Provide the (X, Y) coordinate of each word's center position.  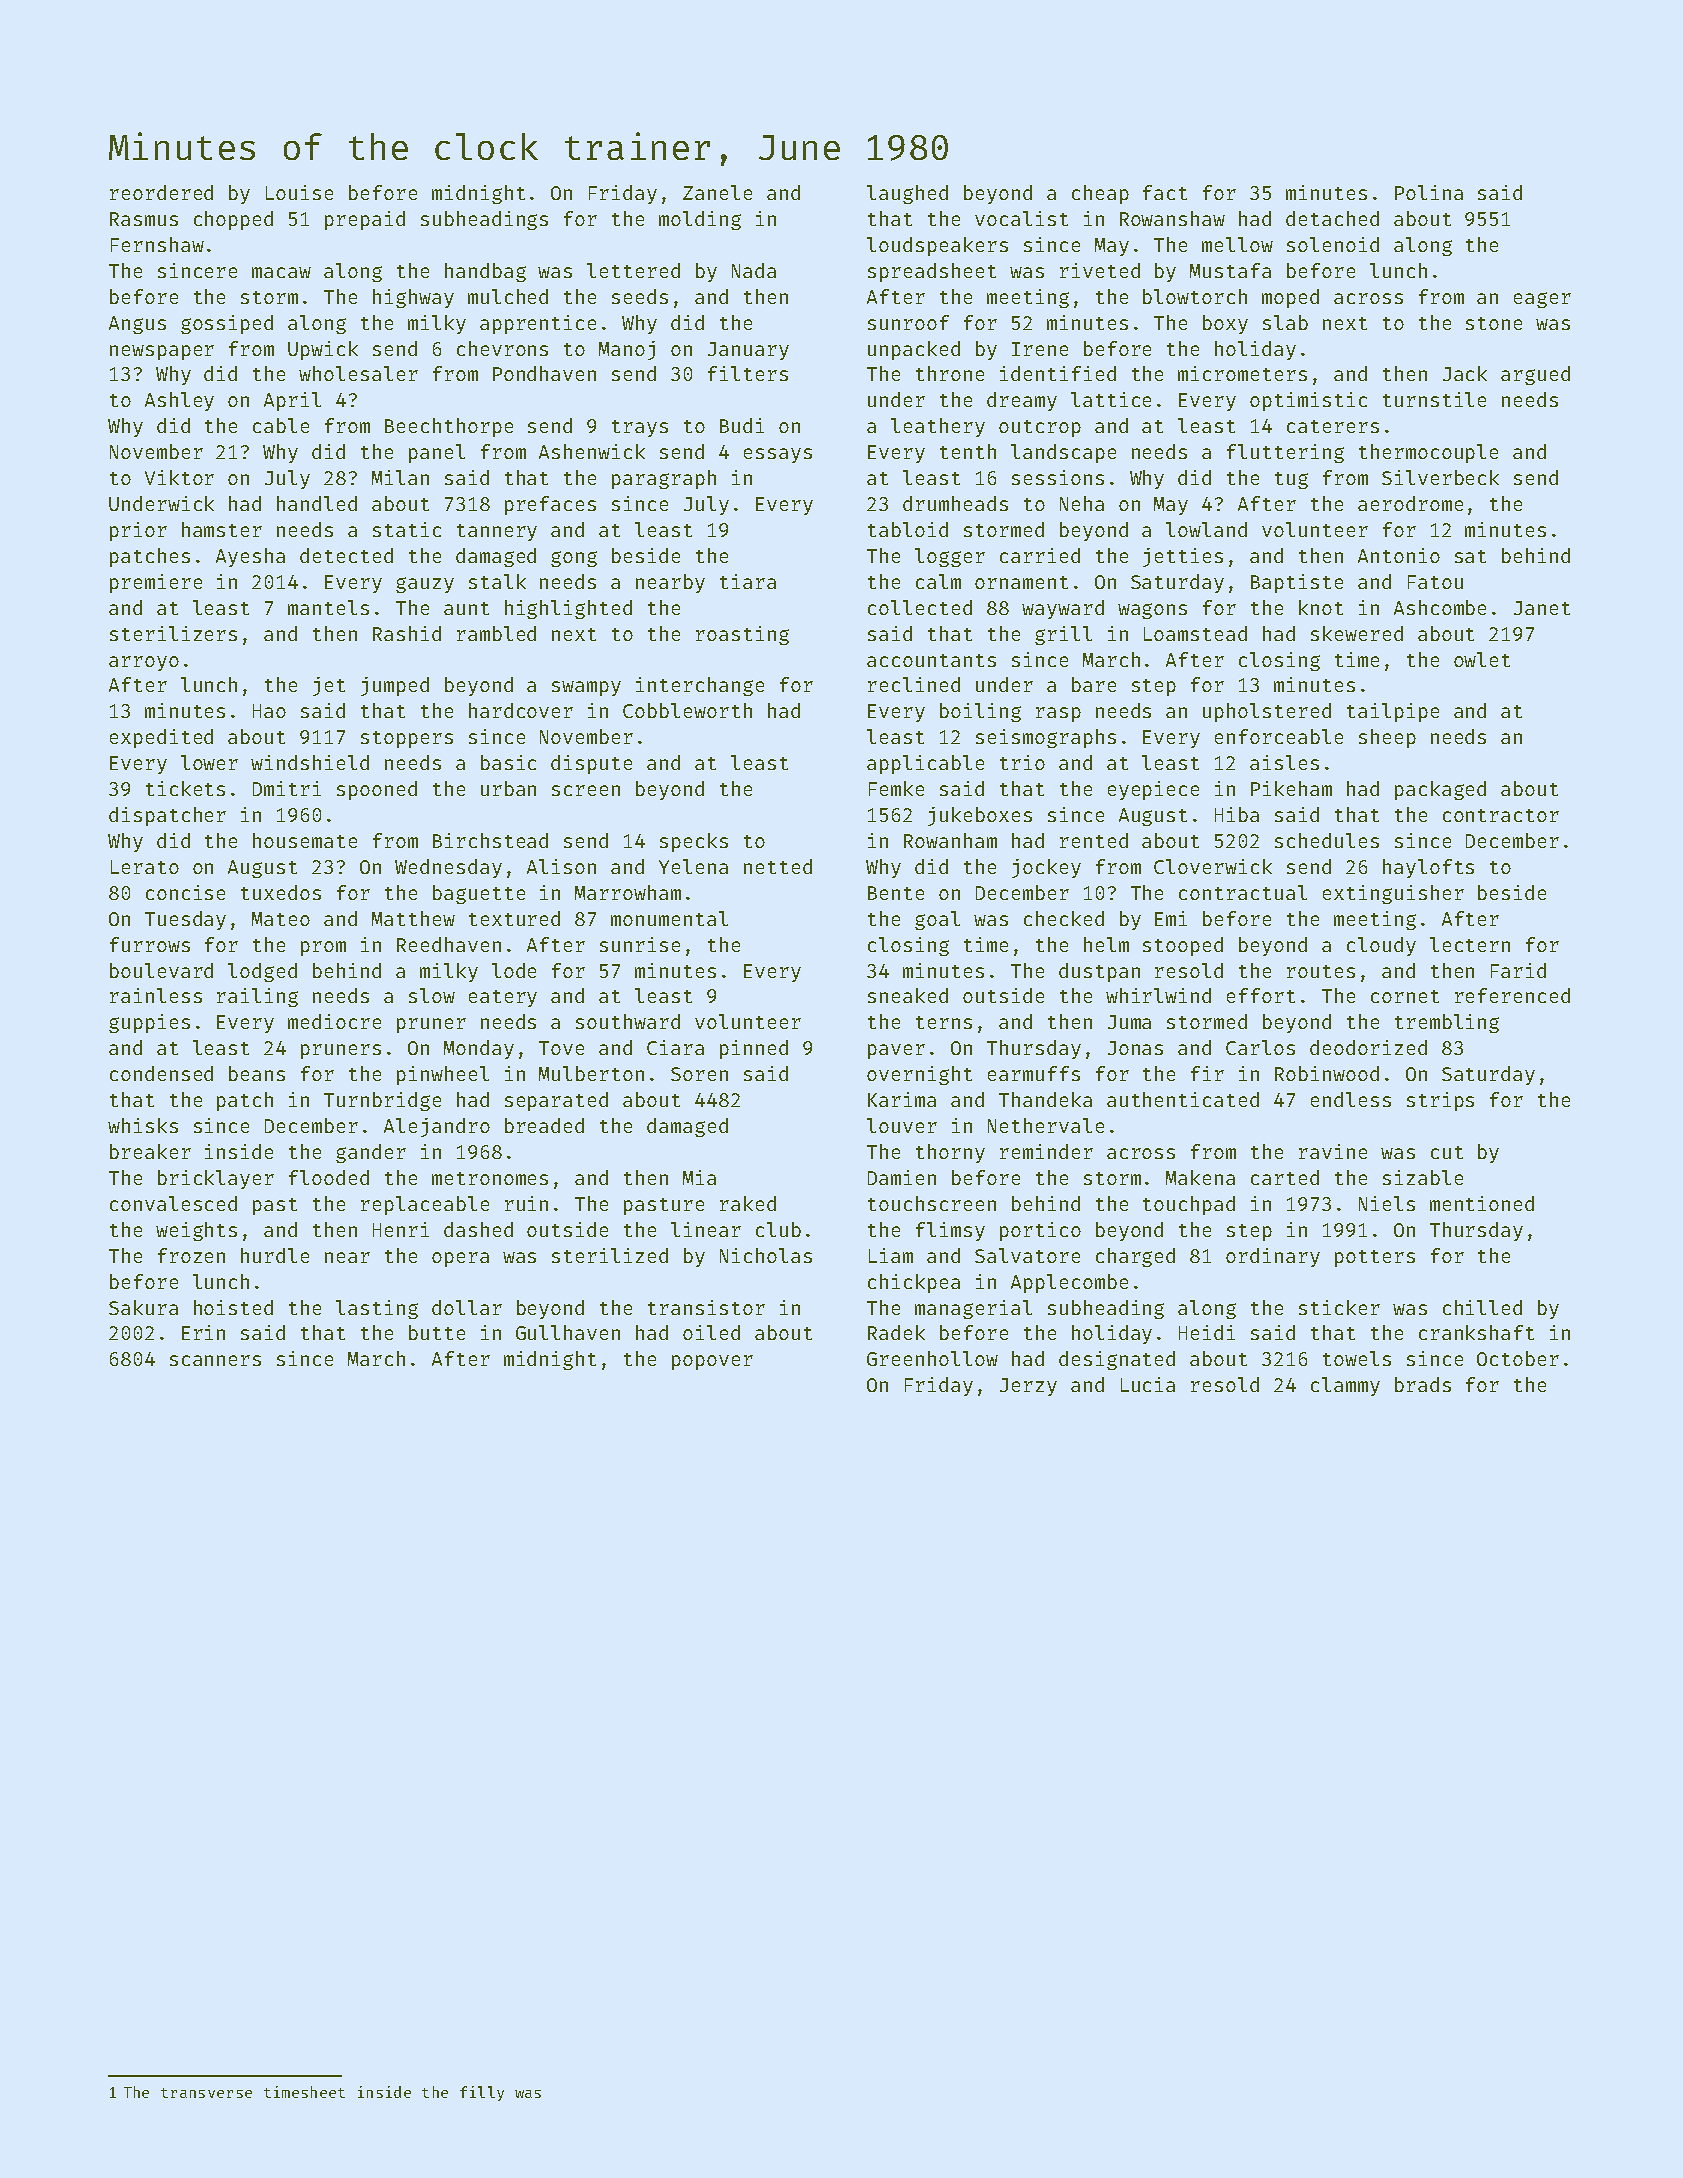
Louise (299, 192)
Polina (1429, 192)
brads (1423, 1384)
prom (323, 948)
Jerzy (1028, 1387)
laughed (907, 194)
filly (482, 2093)
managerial (973, 1309)
